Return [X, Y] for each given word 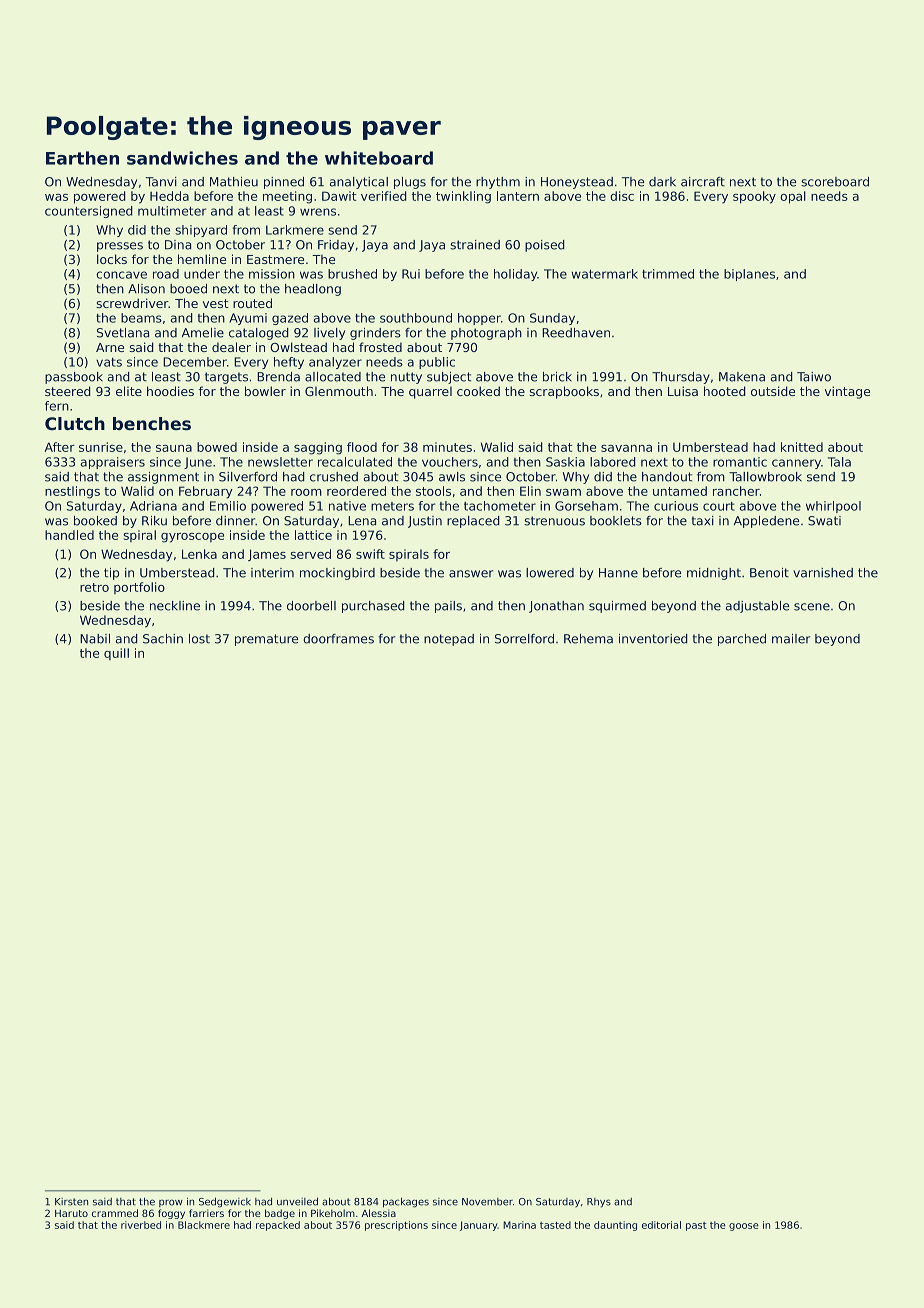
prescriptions [396, 1226]
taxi [703, 521]
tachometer [500, 506]
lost [199, 639]
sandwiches [182, 158]
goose [744, 1227]
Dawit [339, 196]
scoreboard [835, 182]
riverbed [141, 1225]
